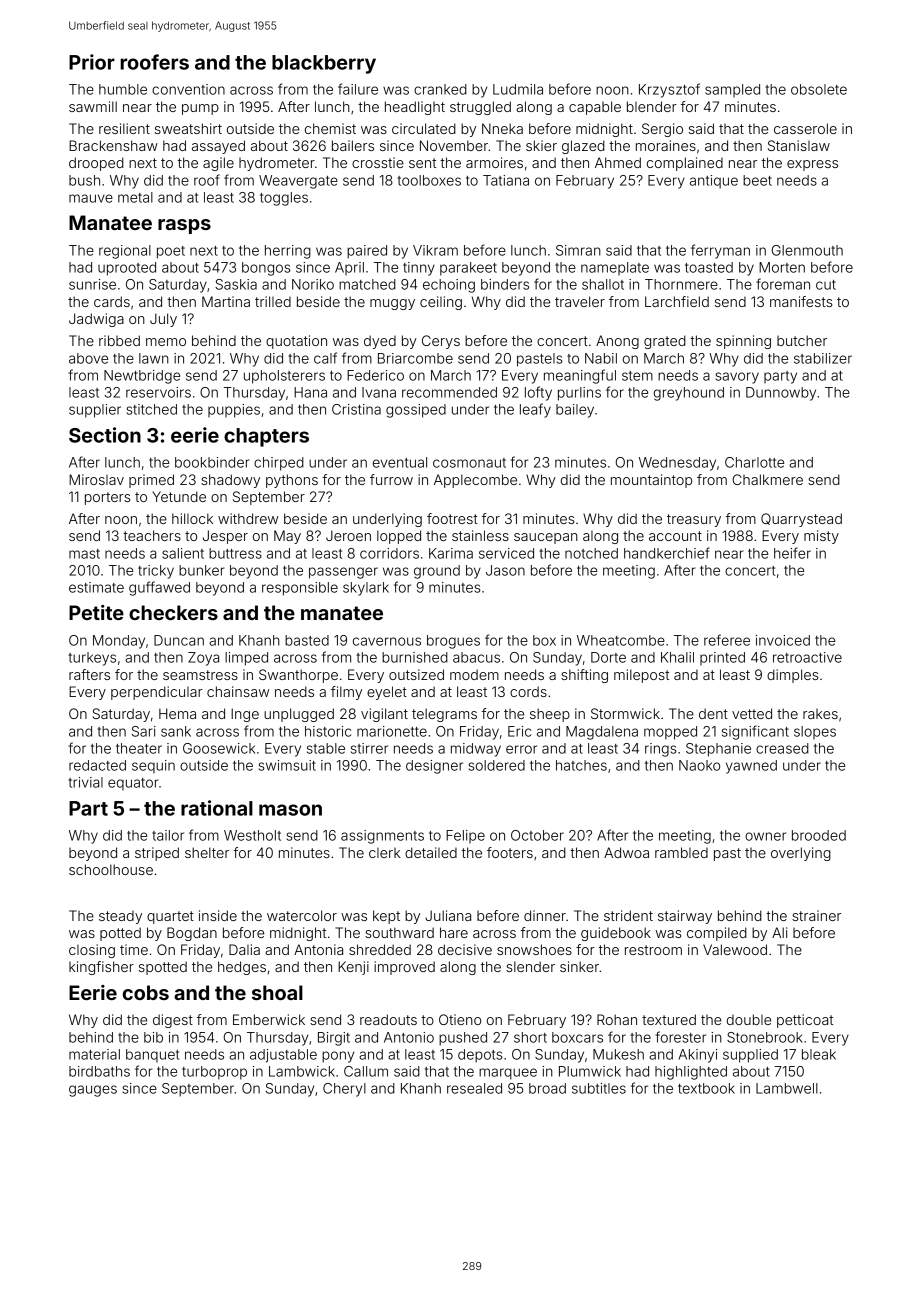  What do you see at coordinates (621, 640) in the document?
I see `Wheatcombe` at bounding box center [621, 640].
